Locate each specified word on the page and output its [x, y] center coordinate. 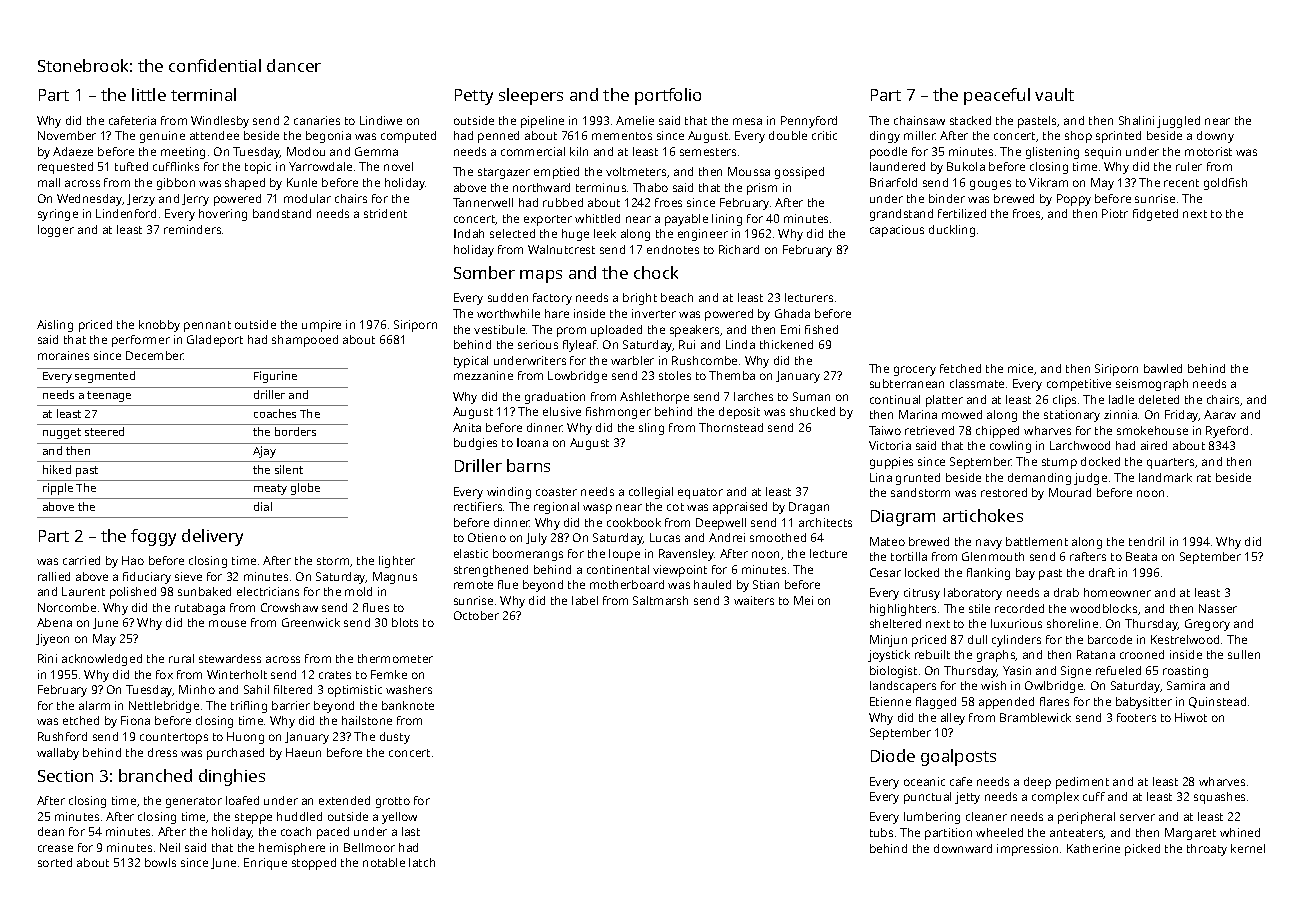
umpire [321, 326]
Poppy [1074, 200]
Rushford [62, 736]
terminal [203, 94]
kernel [1248, 848]
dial [263, 506]
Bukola [966, 166]
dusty [395, 738]
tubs [881, 832]
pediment [1082, 783]
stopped [314, 864]
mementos [622, 136]
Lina [881, 477]
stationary [1072, 416]
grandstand [901, 215]
